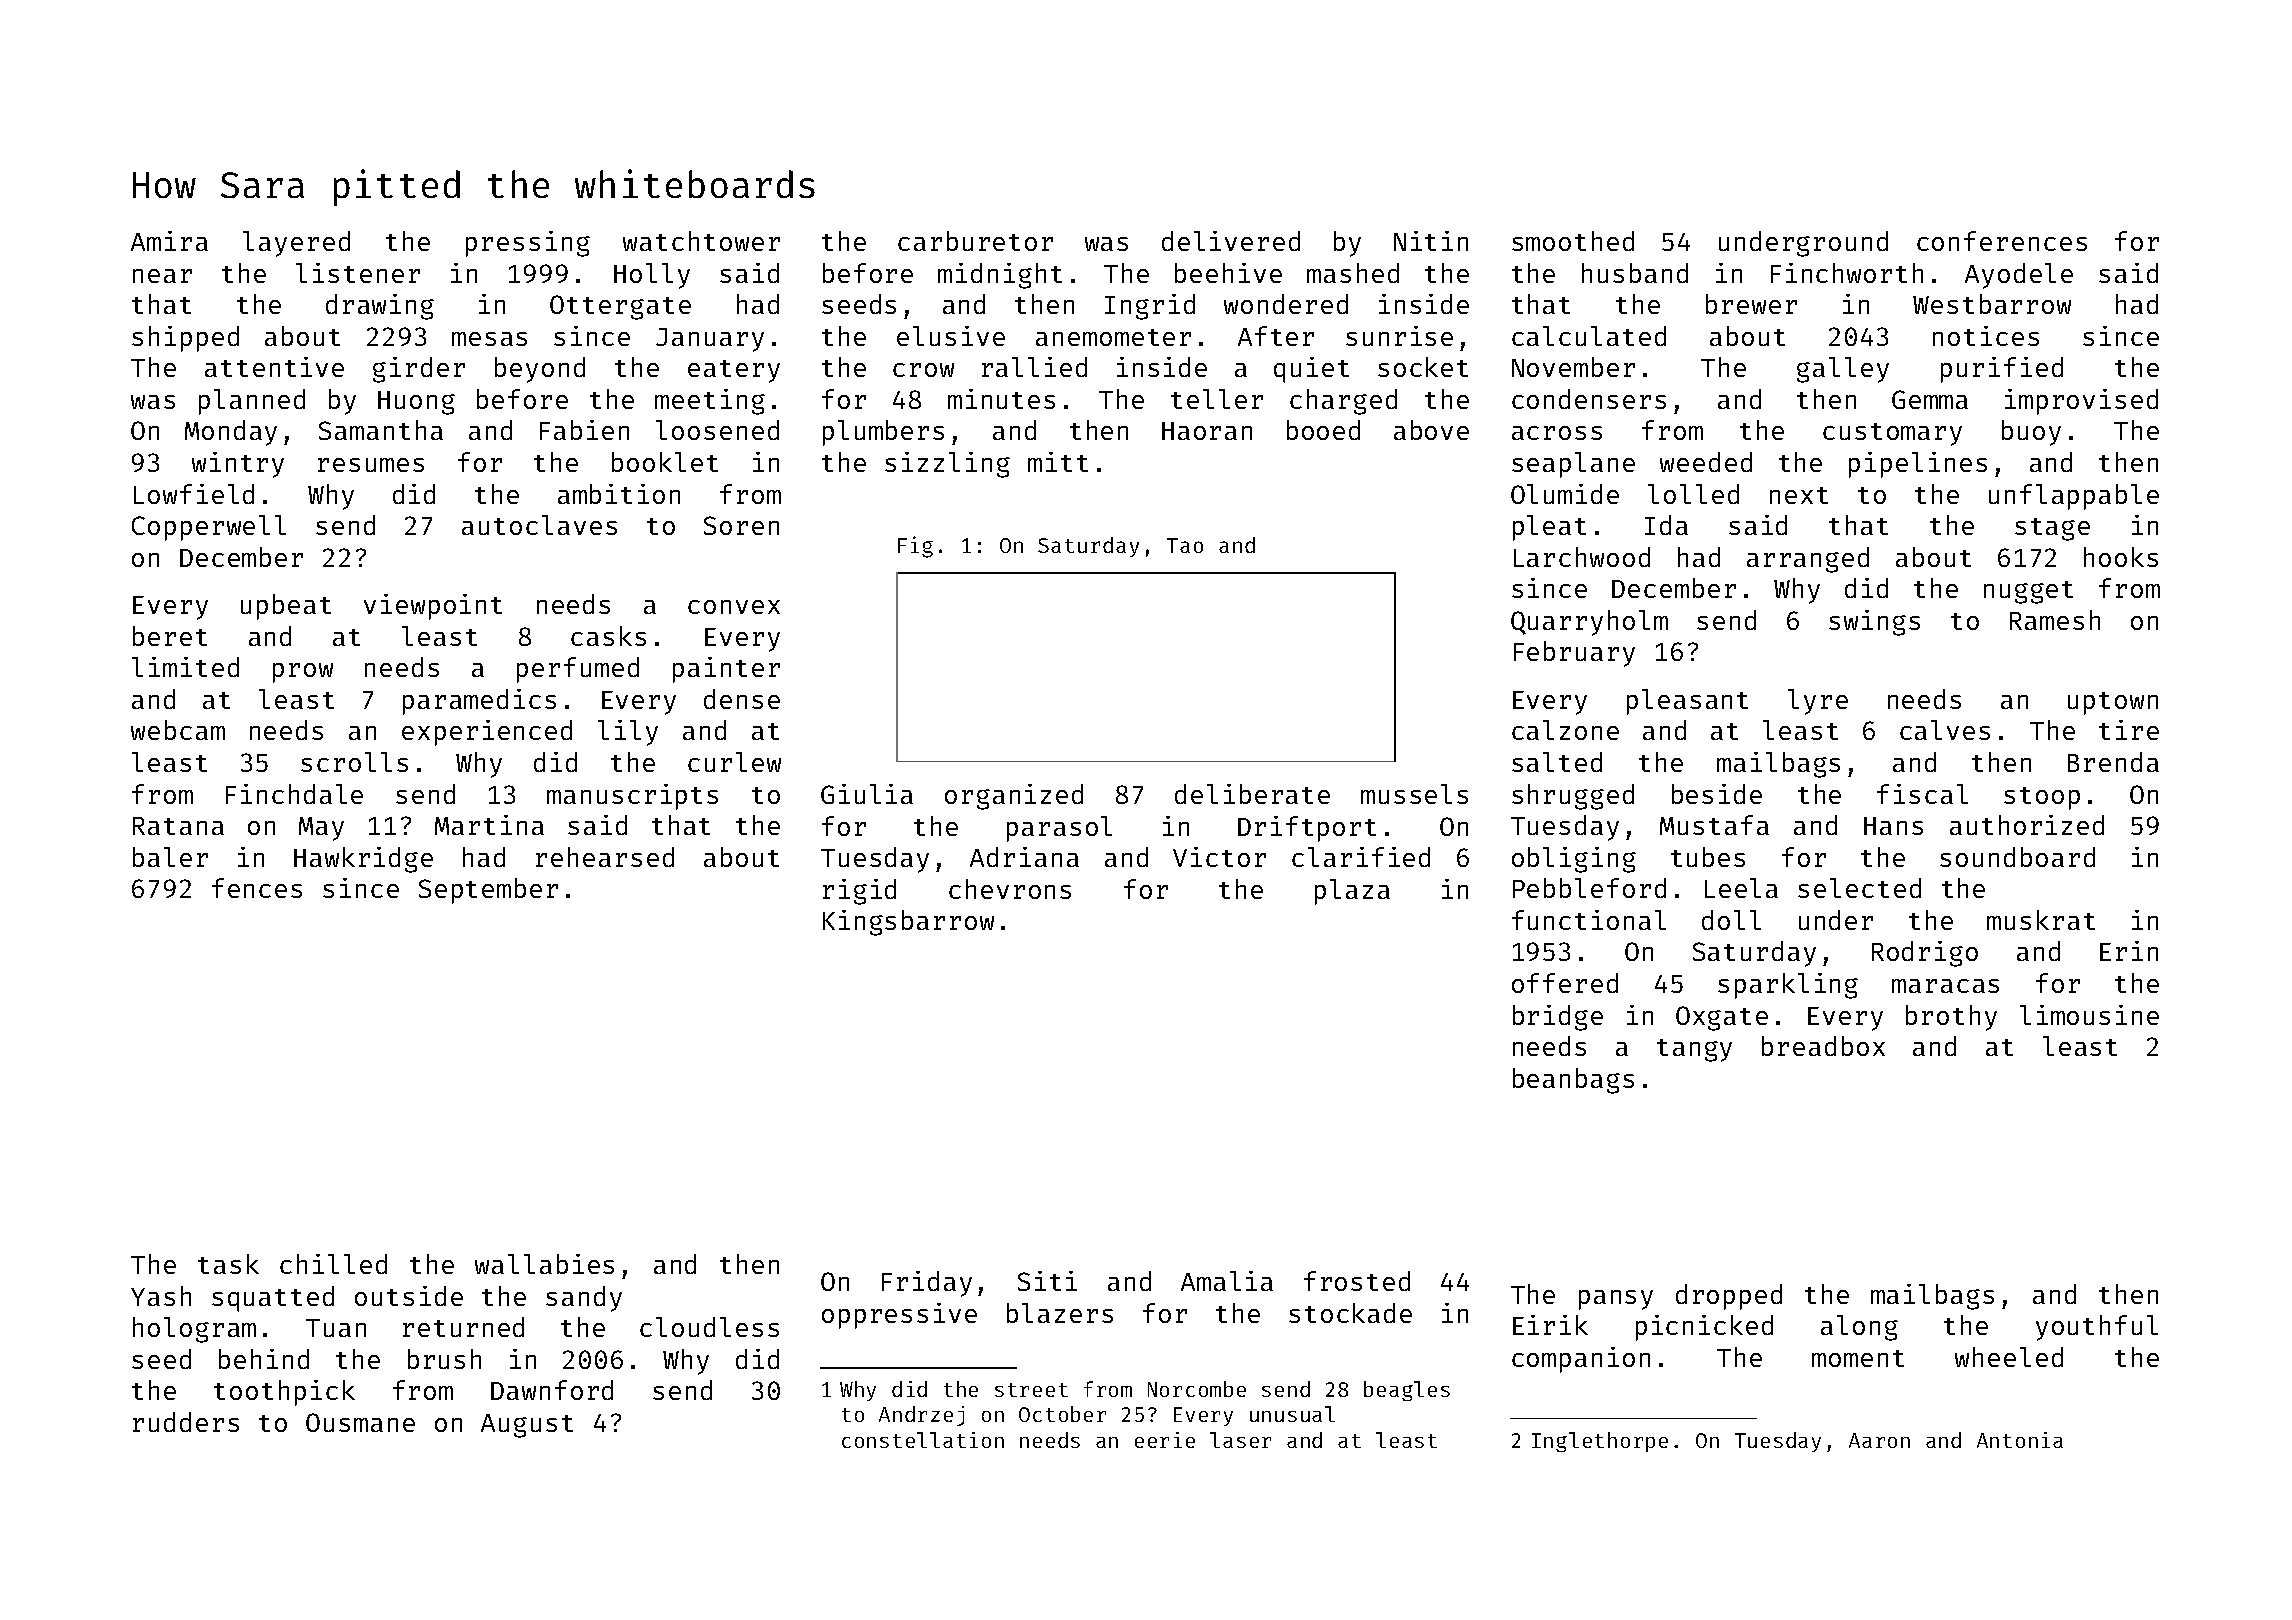 This screenshot has height=1620, width=2292. I want to click on pansy, so click(1616, 1300).
